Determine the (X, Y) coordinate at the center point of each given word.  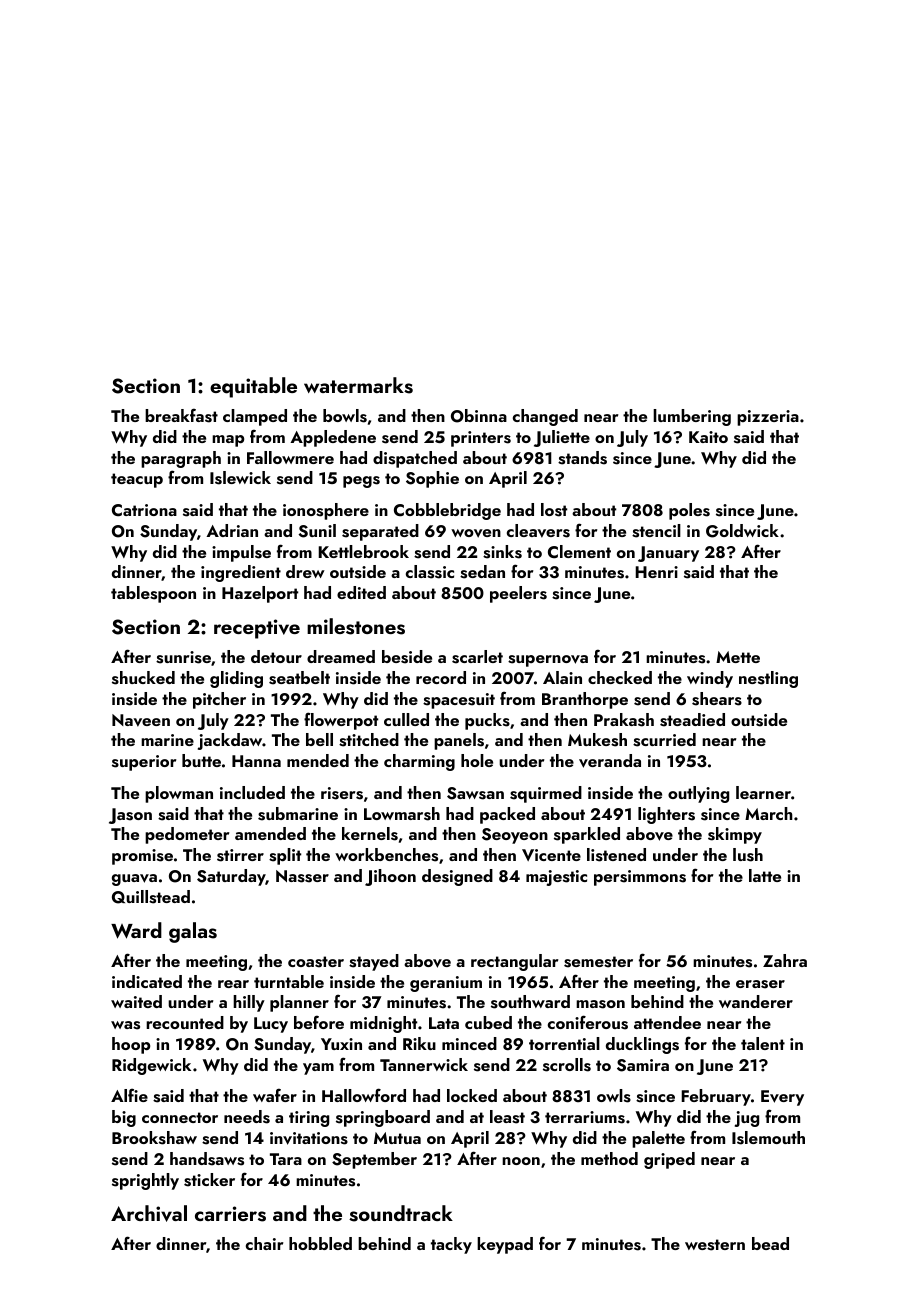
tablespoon (153, 594)
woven (476, 533)
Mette (738, 657)
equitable (253, 387)
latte (765, 875)
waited (136, 1001)
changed (545, 417)
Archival (149, 1213)
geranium (446, 984)
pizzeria (768, 418)
